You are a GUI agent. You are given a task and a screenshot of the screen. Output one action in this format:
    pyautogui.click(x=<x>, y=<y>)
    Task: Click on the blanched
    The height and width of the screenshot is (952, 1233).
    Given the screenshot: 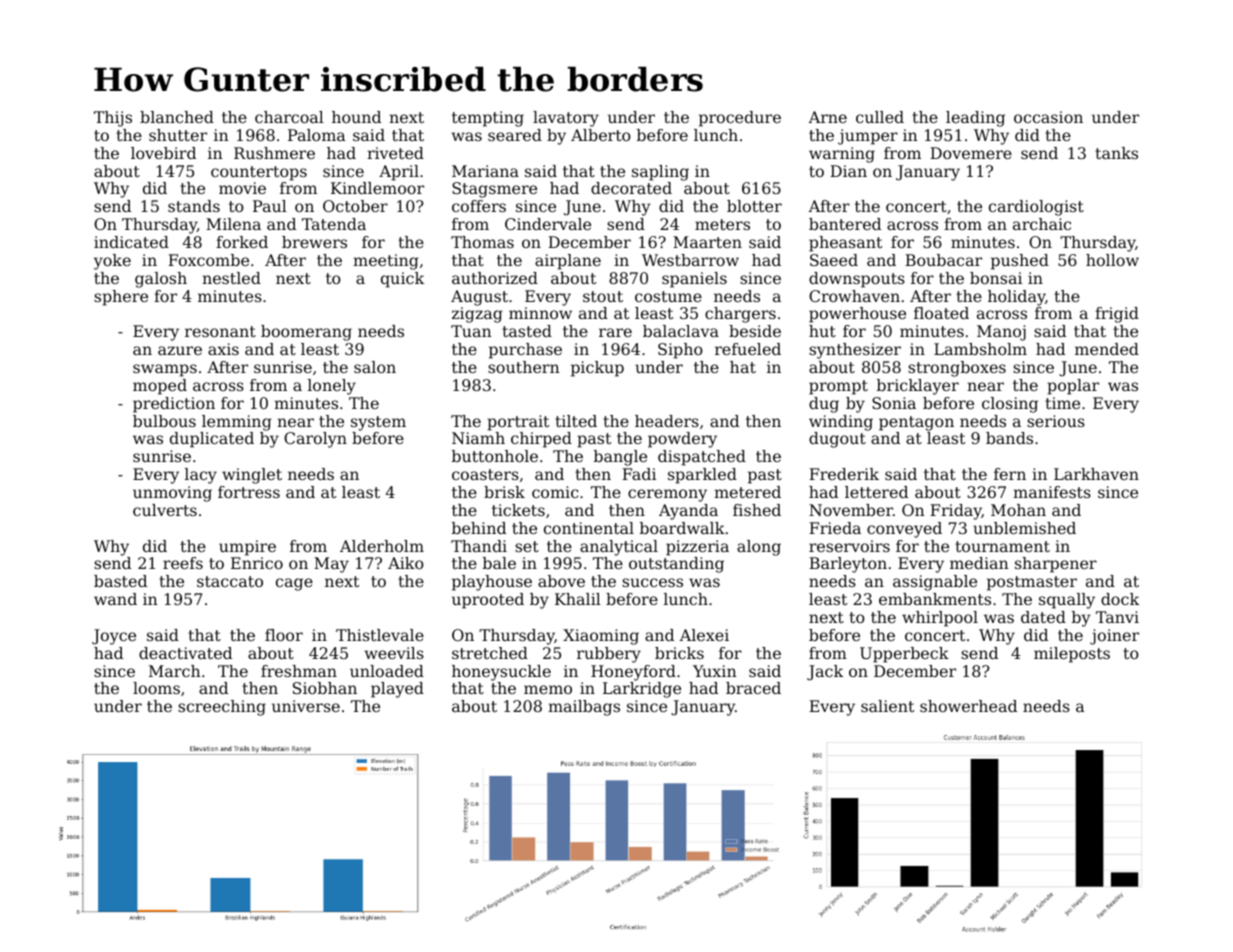 What is the action you would take?
    pyautogui.click(x=177, y=117)
